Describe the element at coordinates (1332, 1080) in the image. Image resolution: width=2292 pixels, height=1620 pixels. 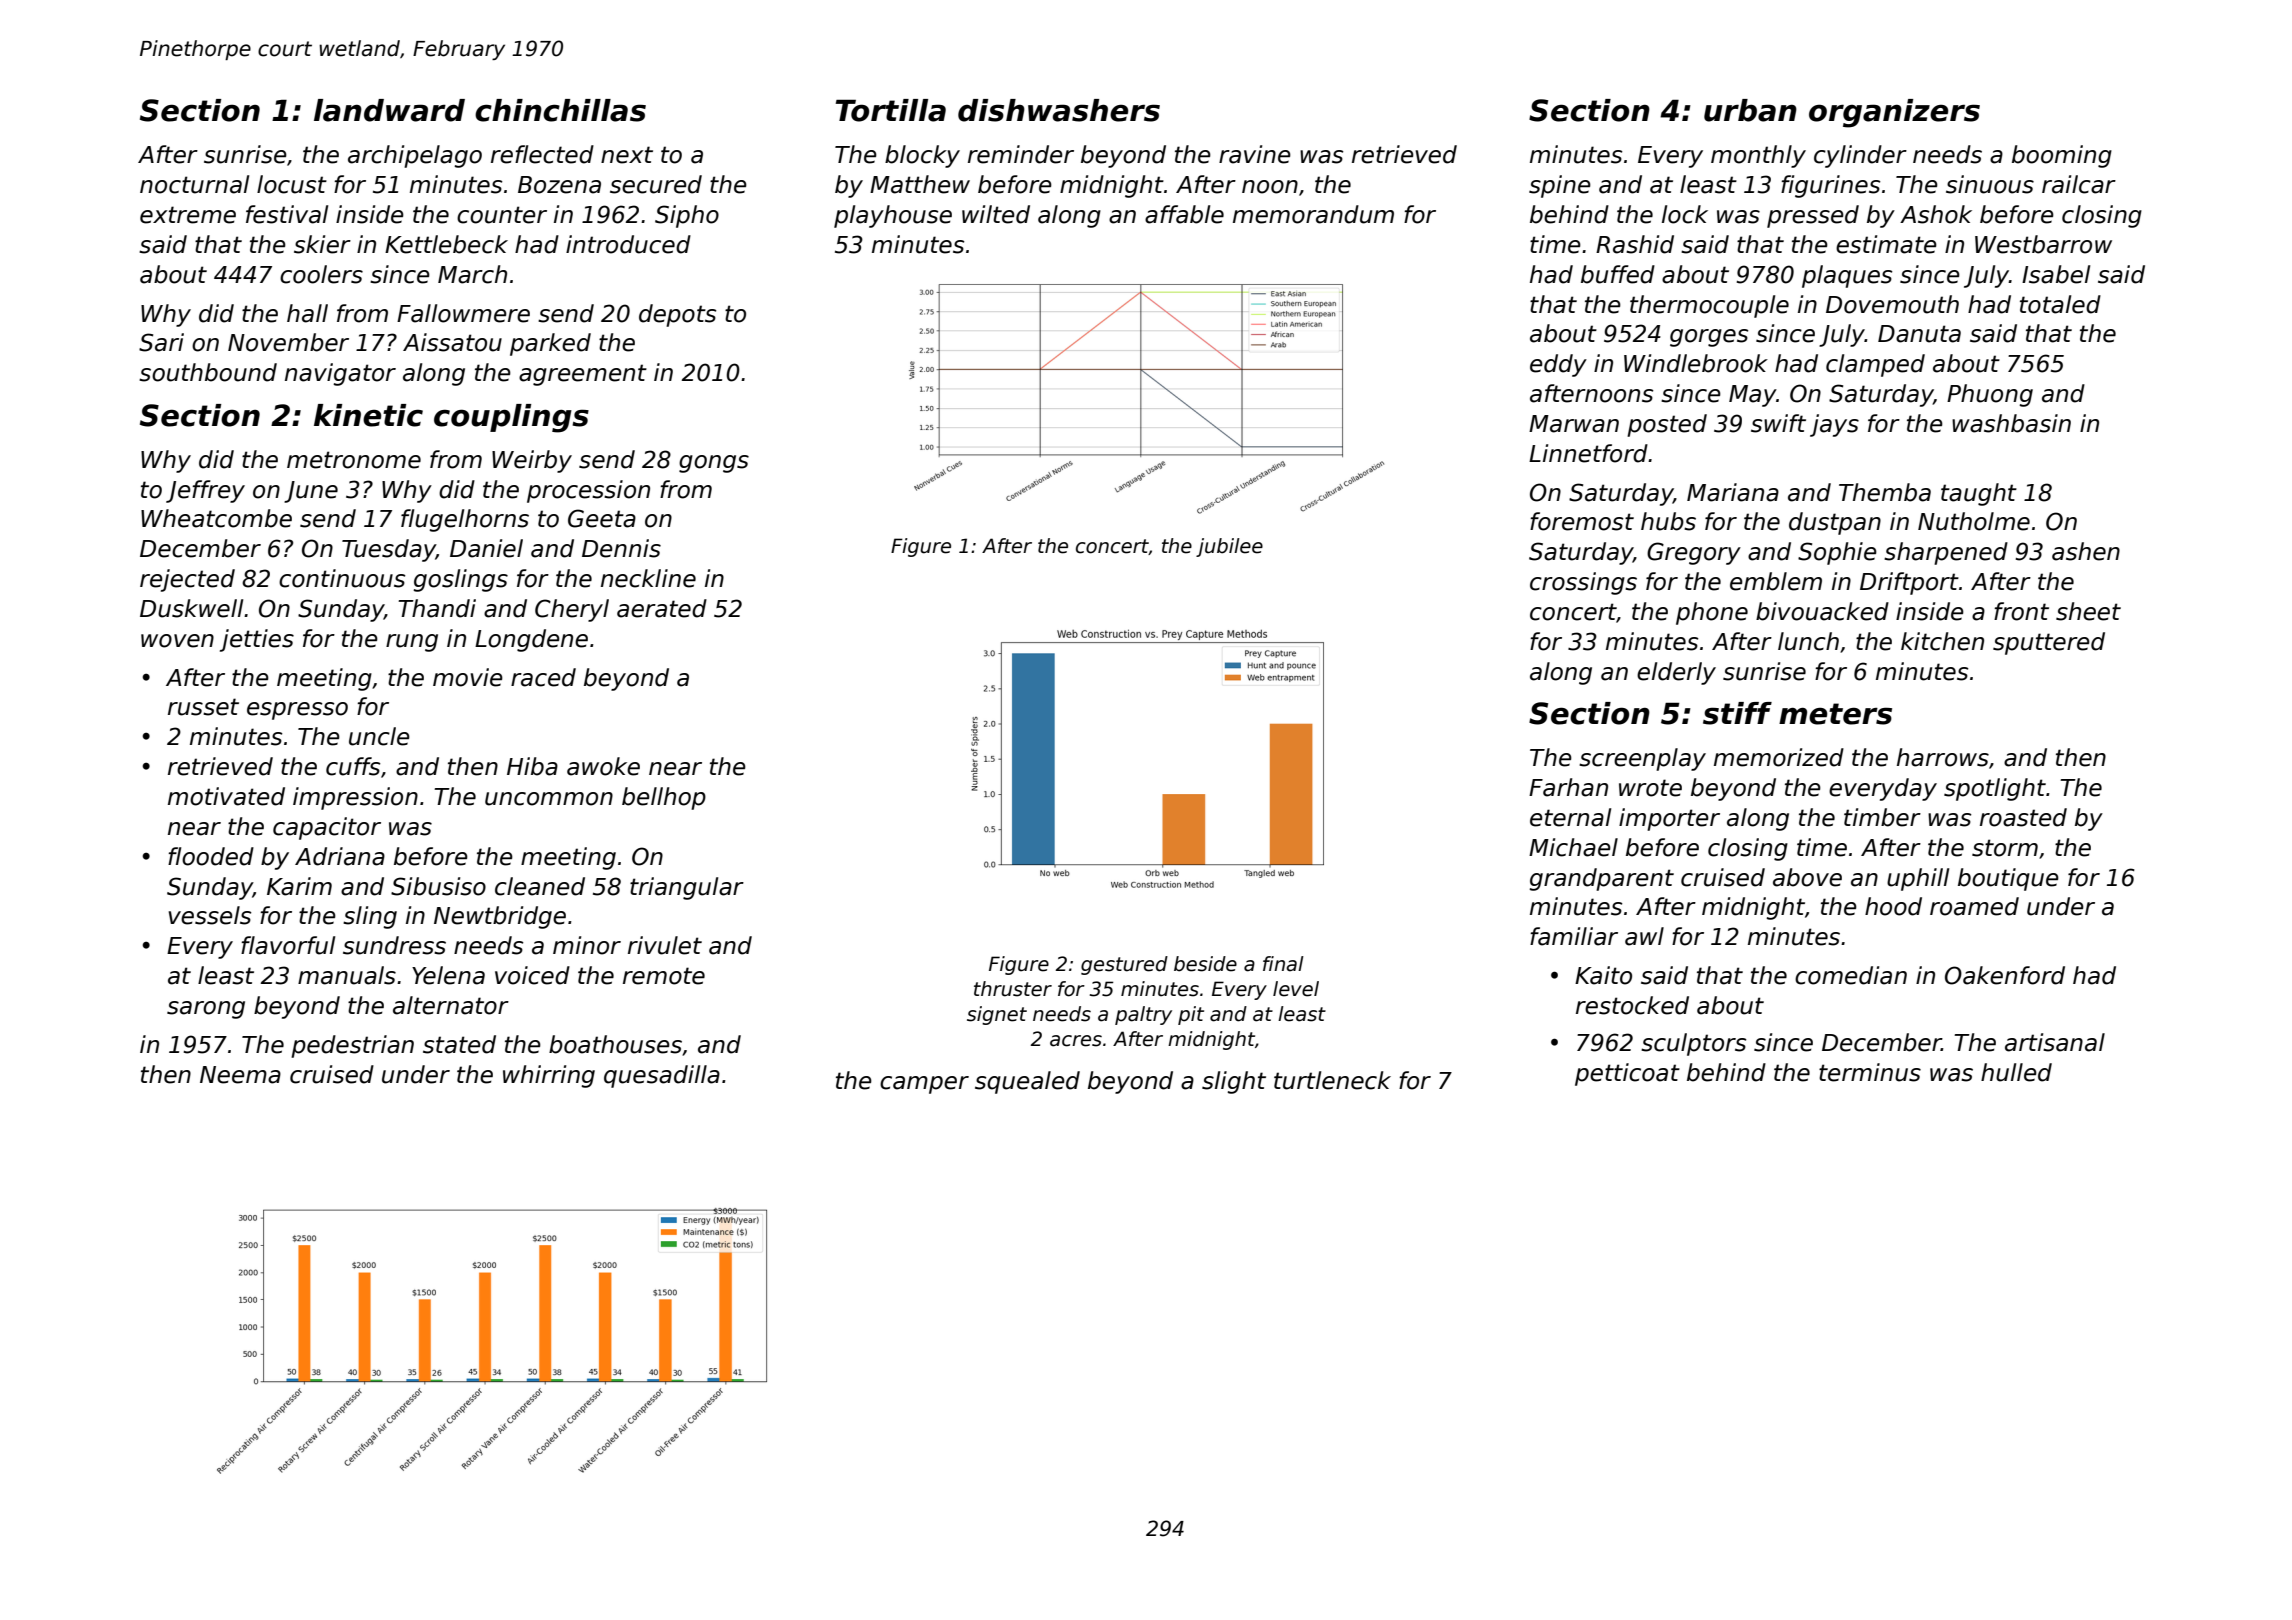
I see `turtleneck` at that location.
